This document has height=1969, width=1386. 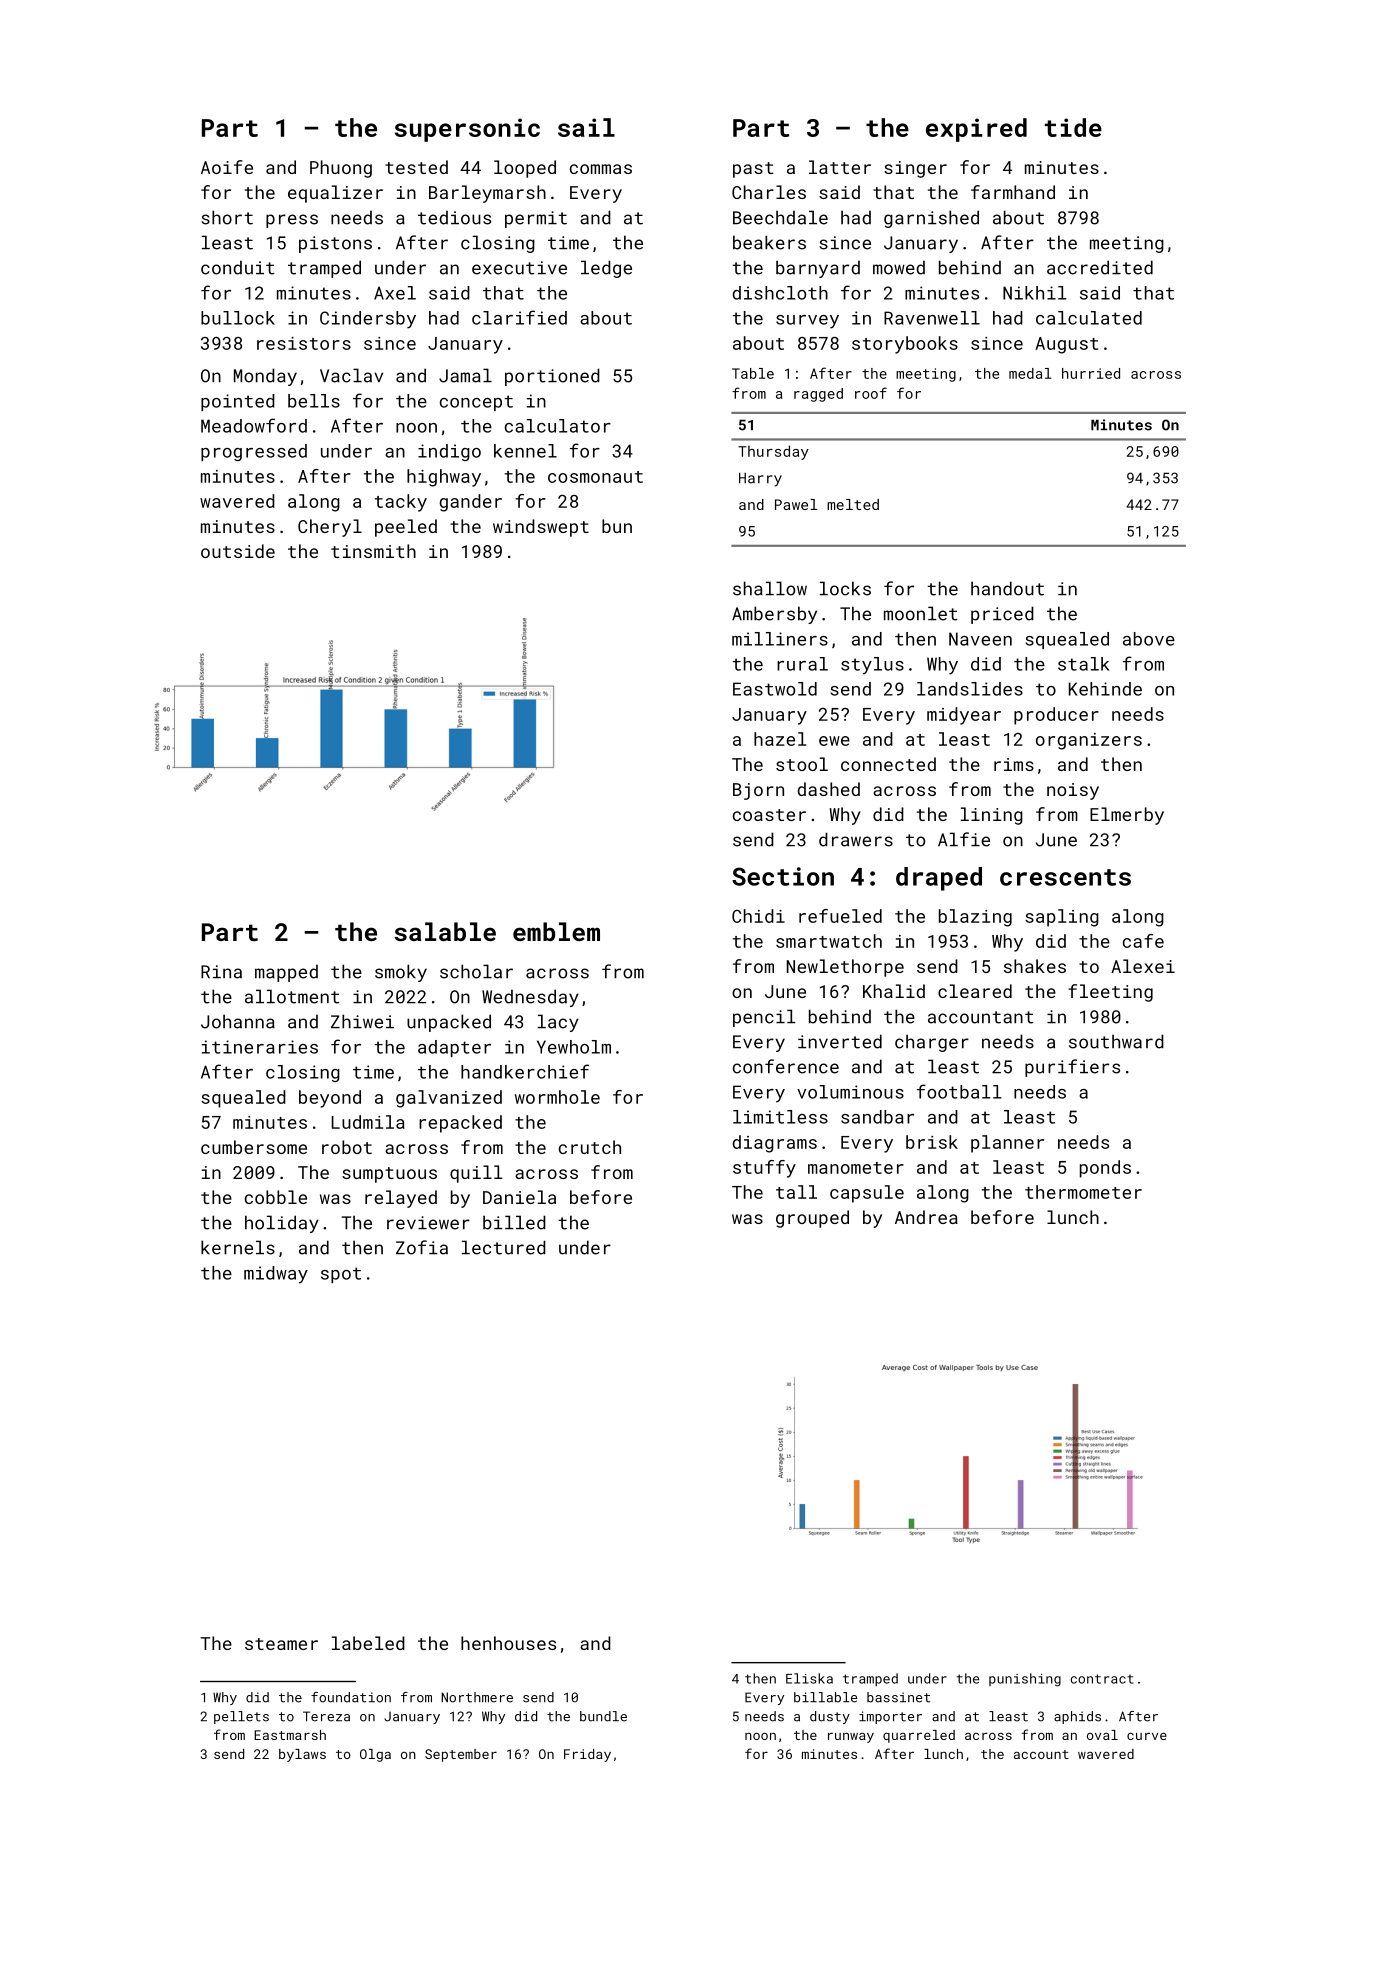 I want to click on past, so click(x=753, y=170).
